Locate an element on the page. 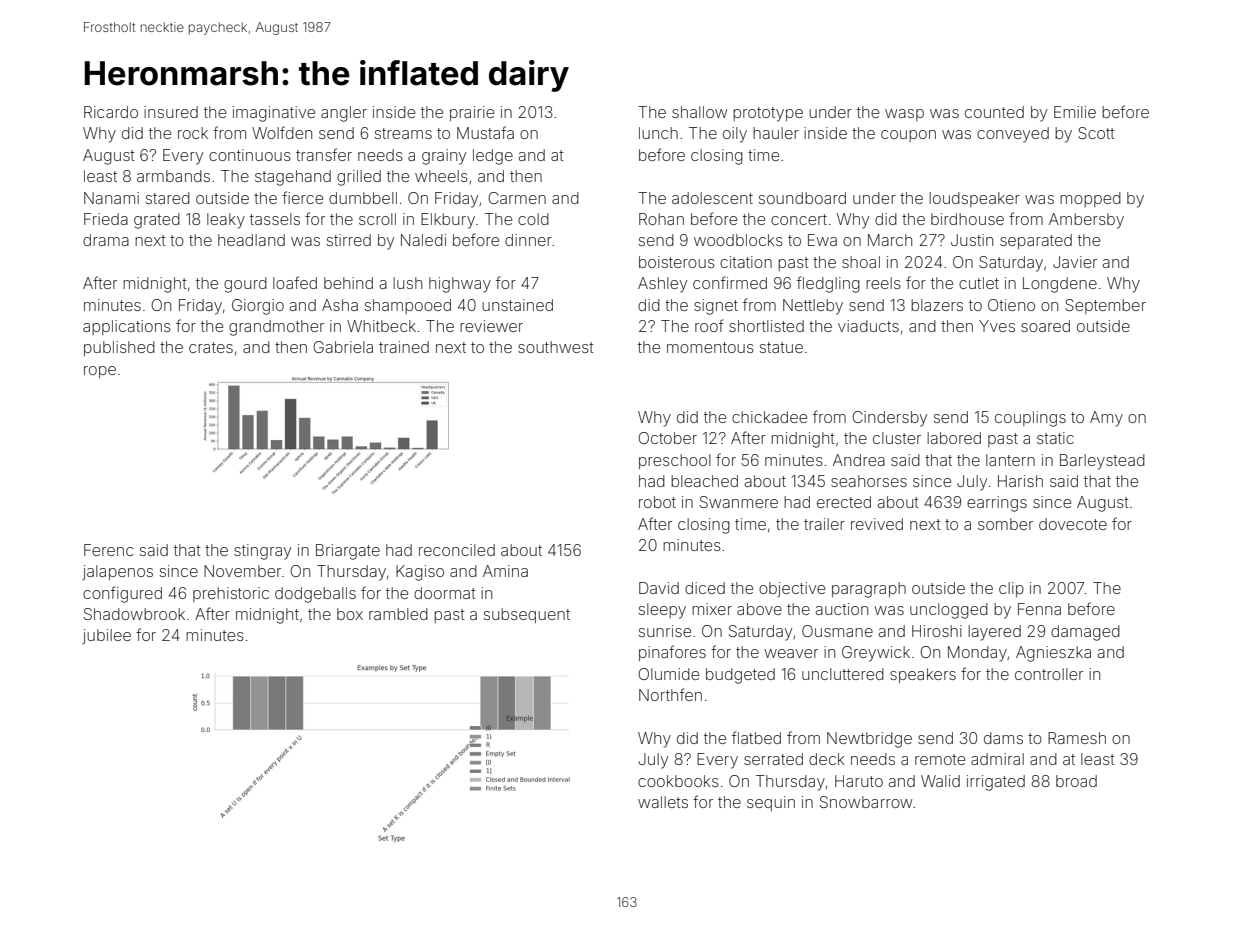 The height and width of the image is (952, 1233). Gabriela is located at coordinates (343, 347).
